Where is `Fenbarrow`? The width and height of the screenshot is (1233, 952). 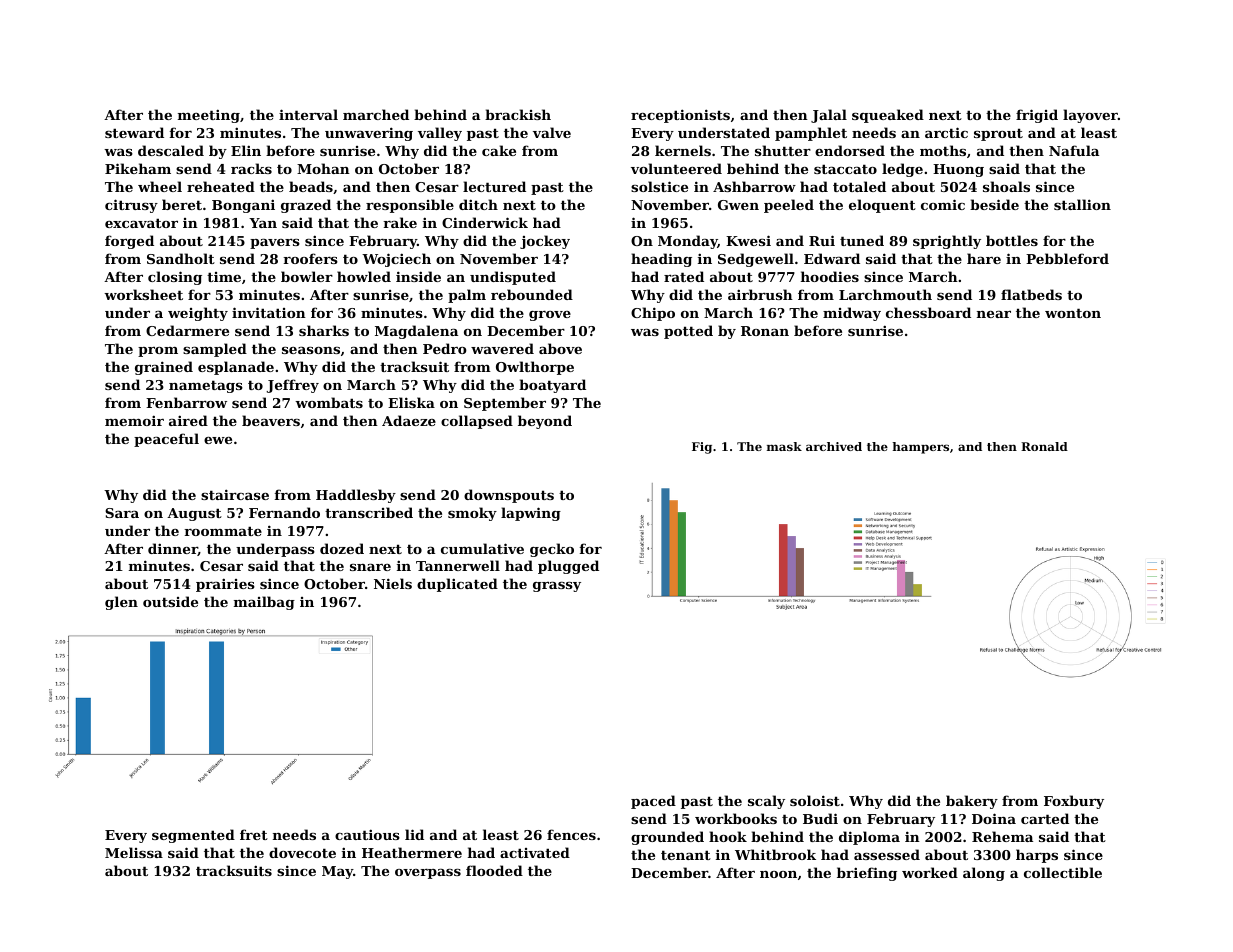
Fenbarrow is located at coordinates (186, 402).
